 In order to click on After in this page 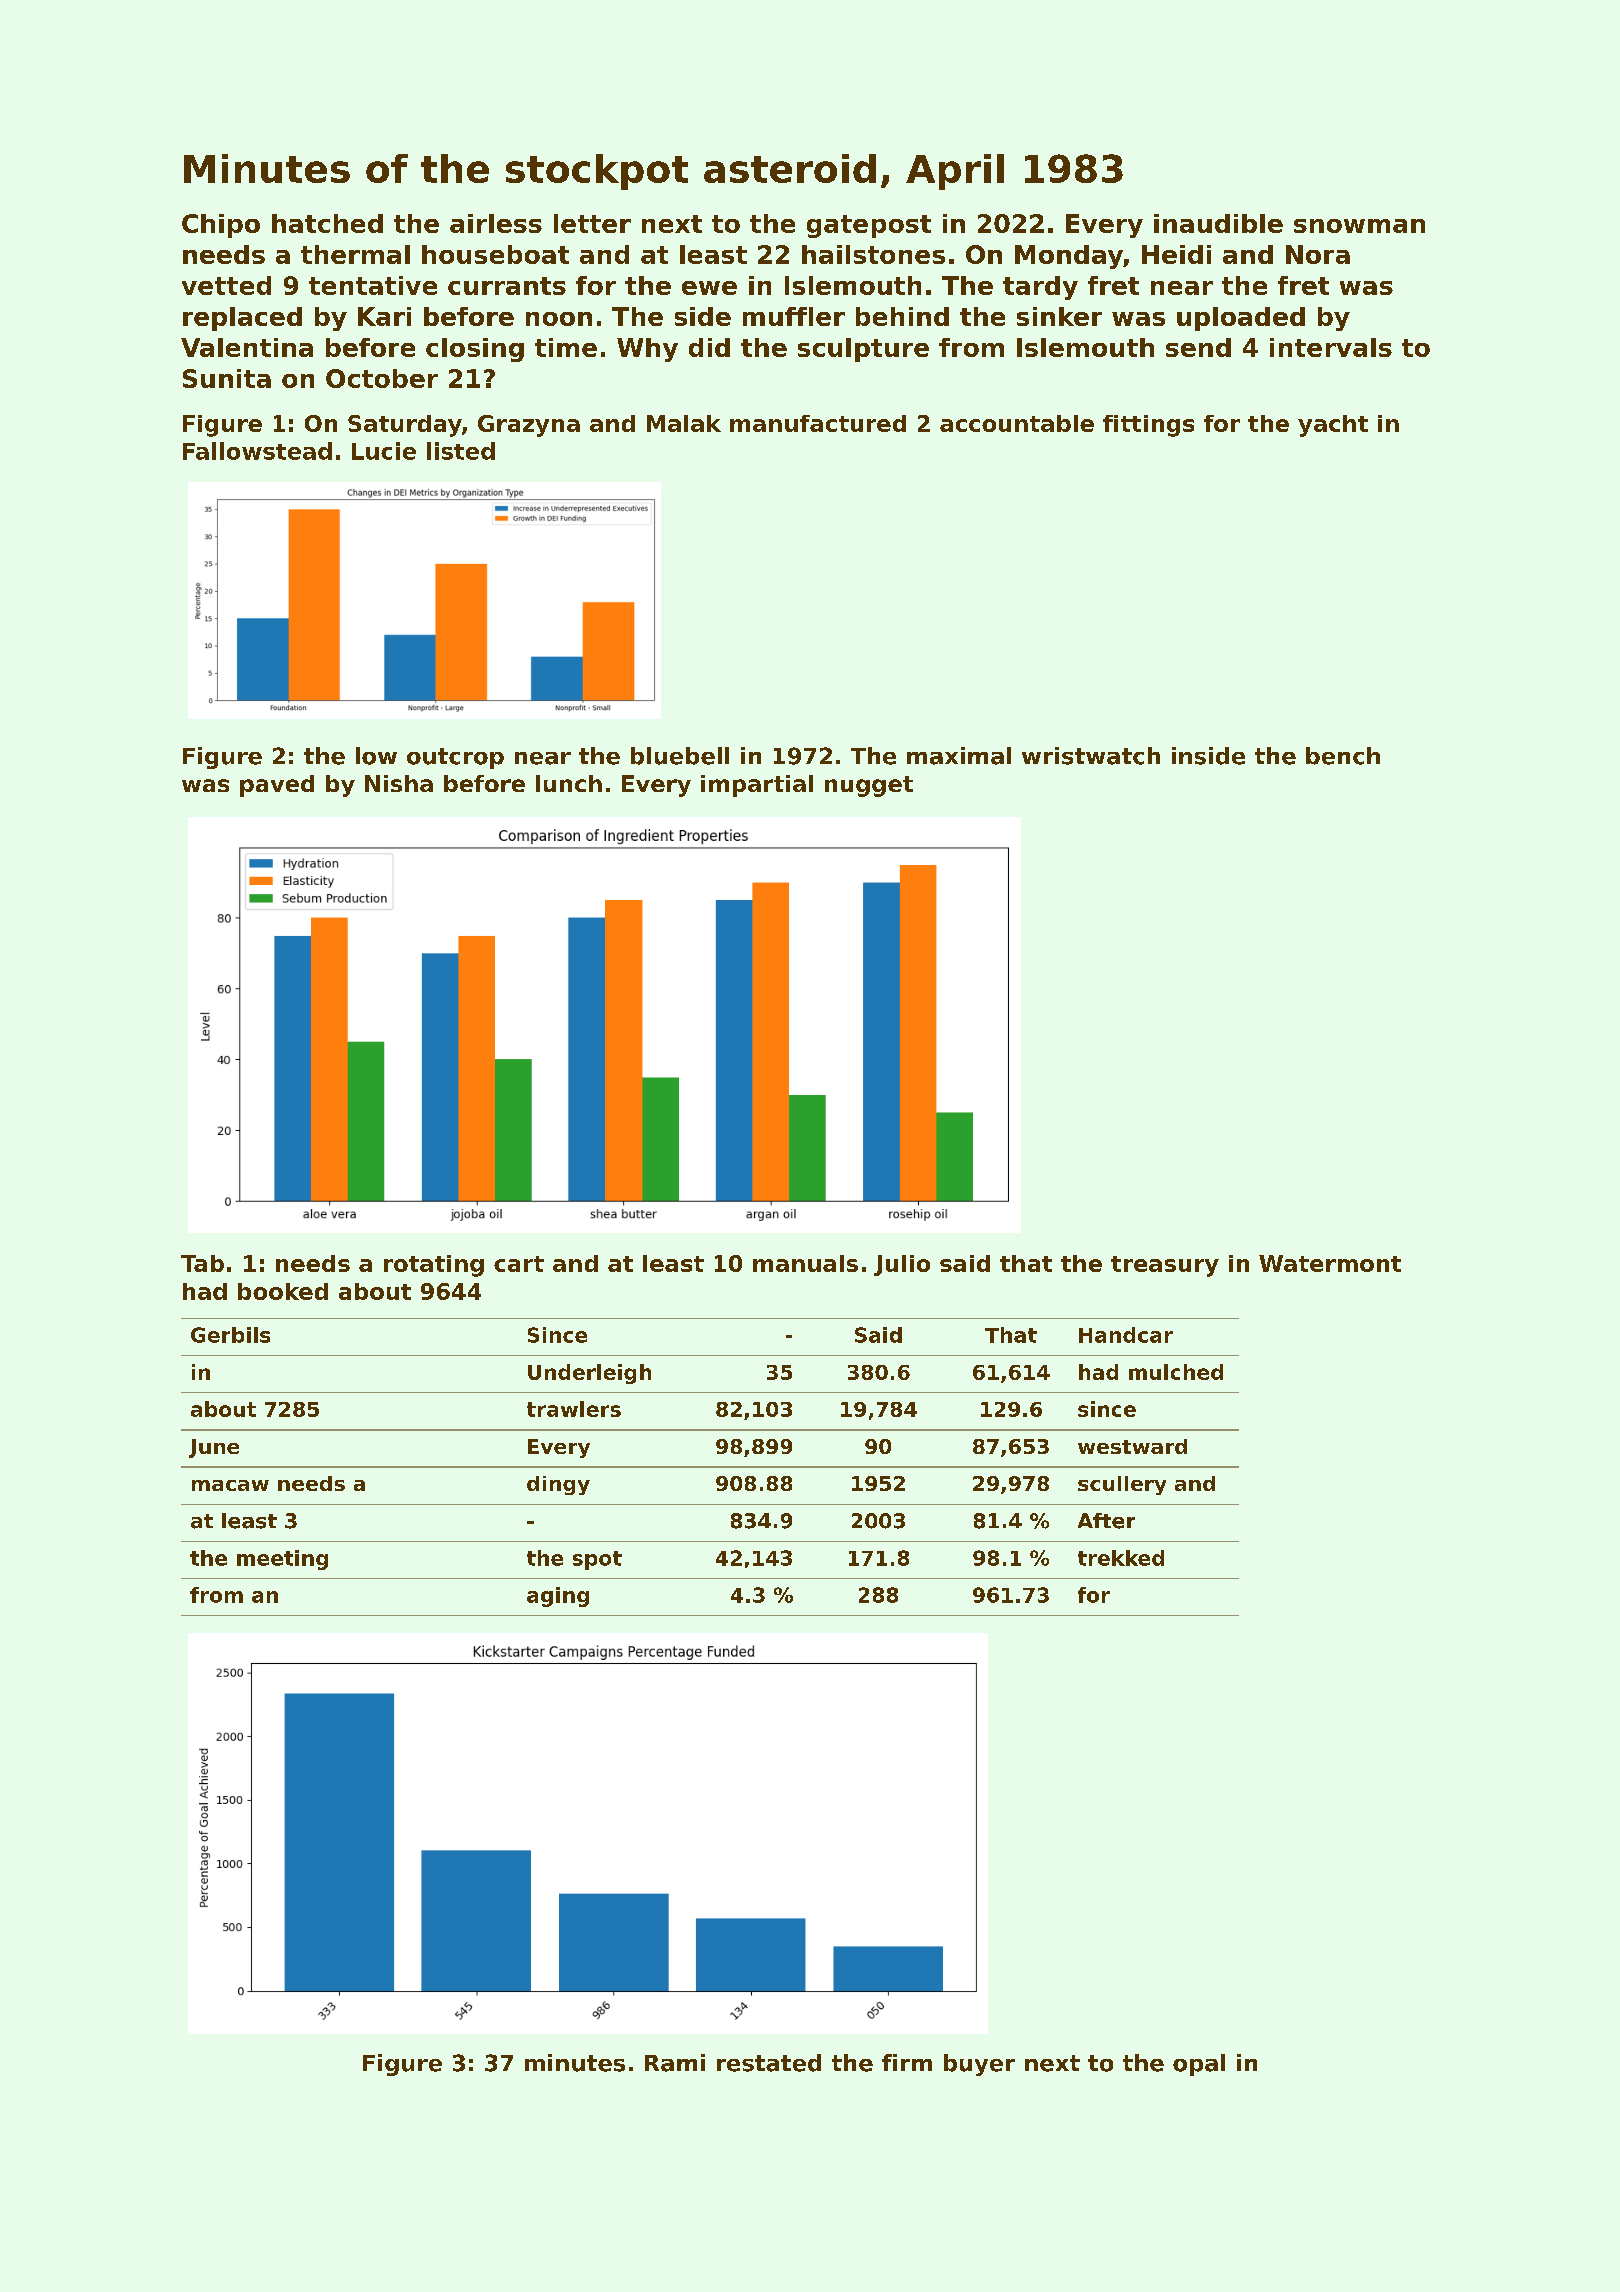, I will do `click(1106, 1521)`.
